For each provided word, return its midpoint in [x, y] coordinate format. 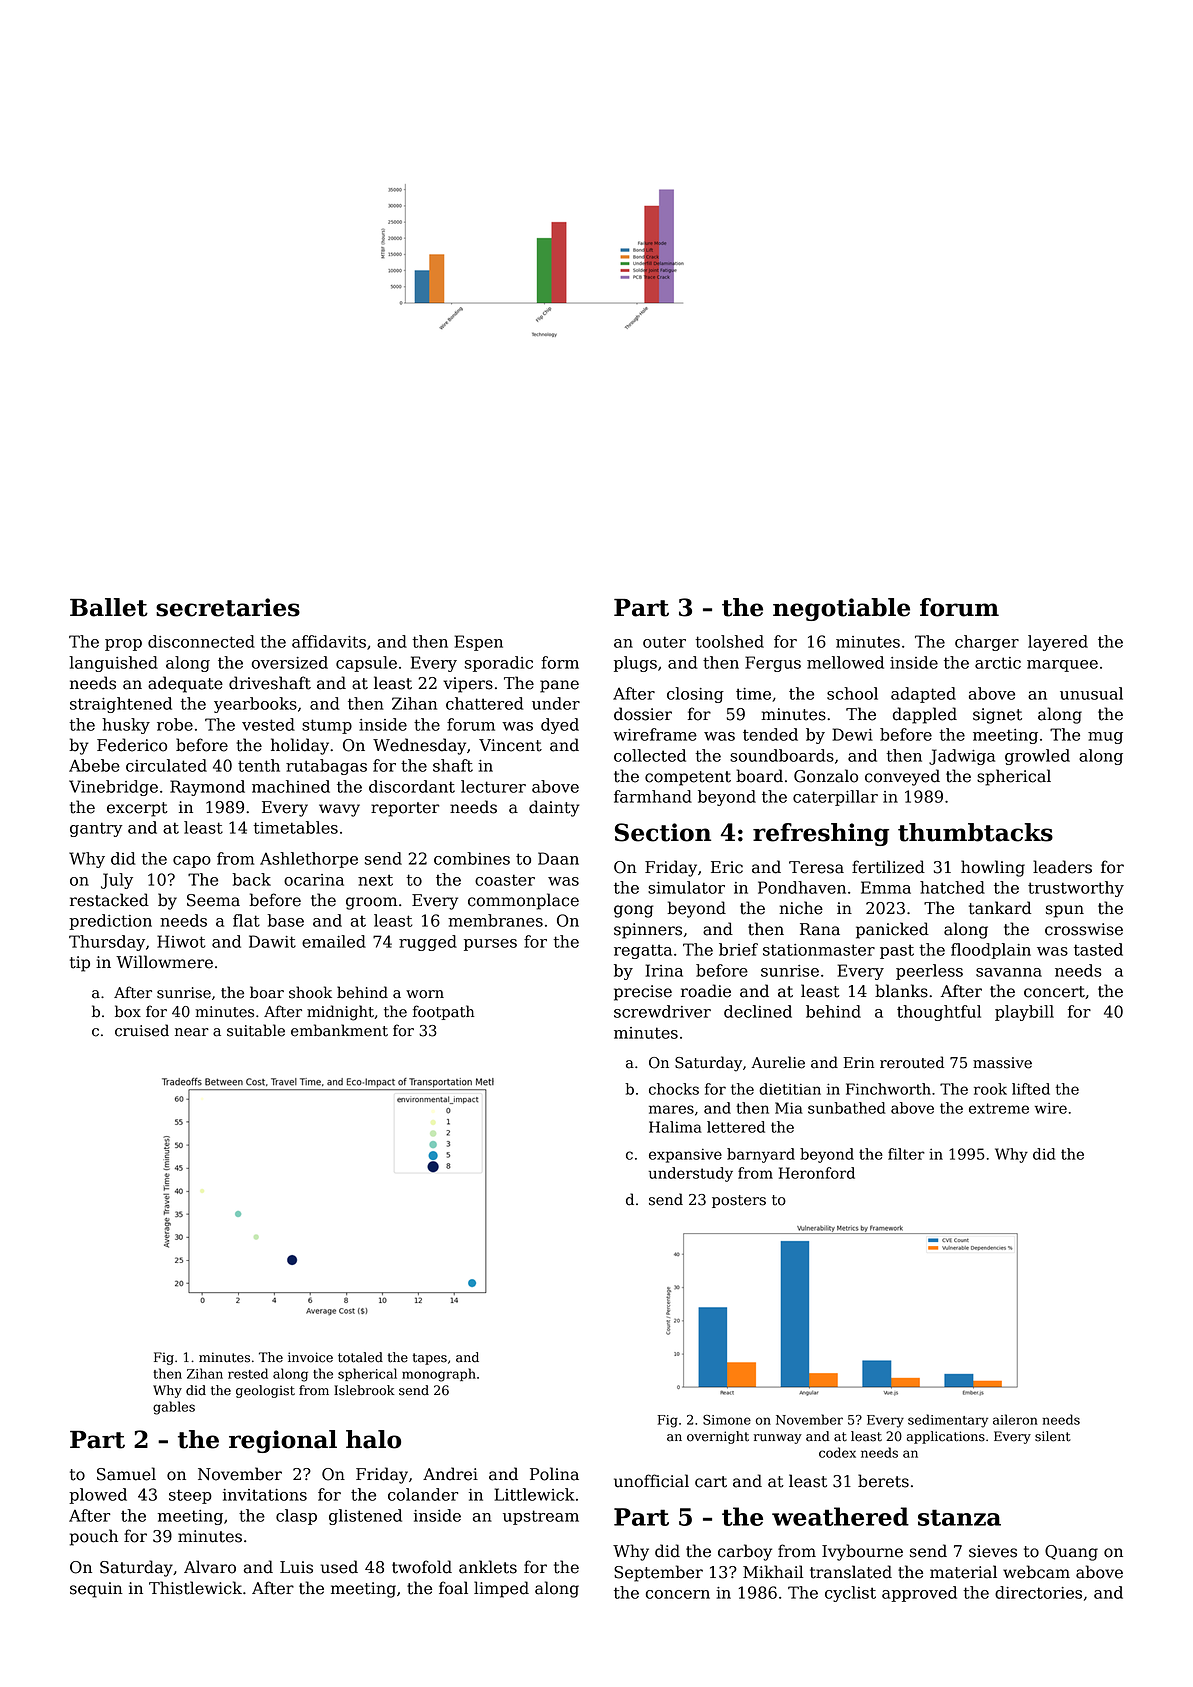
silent [1053, 1436]
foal [453, 1588]
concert [1054, 992]
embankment [339, 1030]
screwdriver [662, 1011]
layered [1058, 643]
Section [663, 832]
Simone [727, 1420]
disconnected [201, 641]
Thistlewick [195, 1588]
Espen [479, 643]
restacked [109, 900]
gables [174, 1408]
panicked [892, 930]
